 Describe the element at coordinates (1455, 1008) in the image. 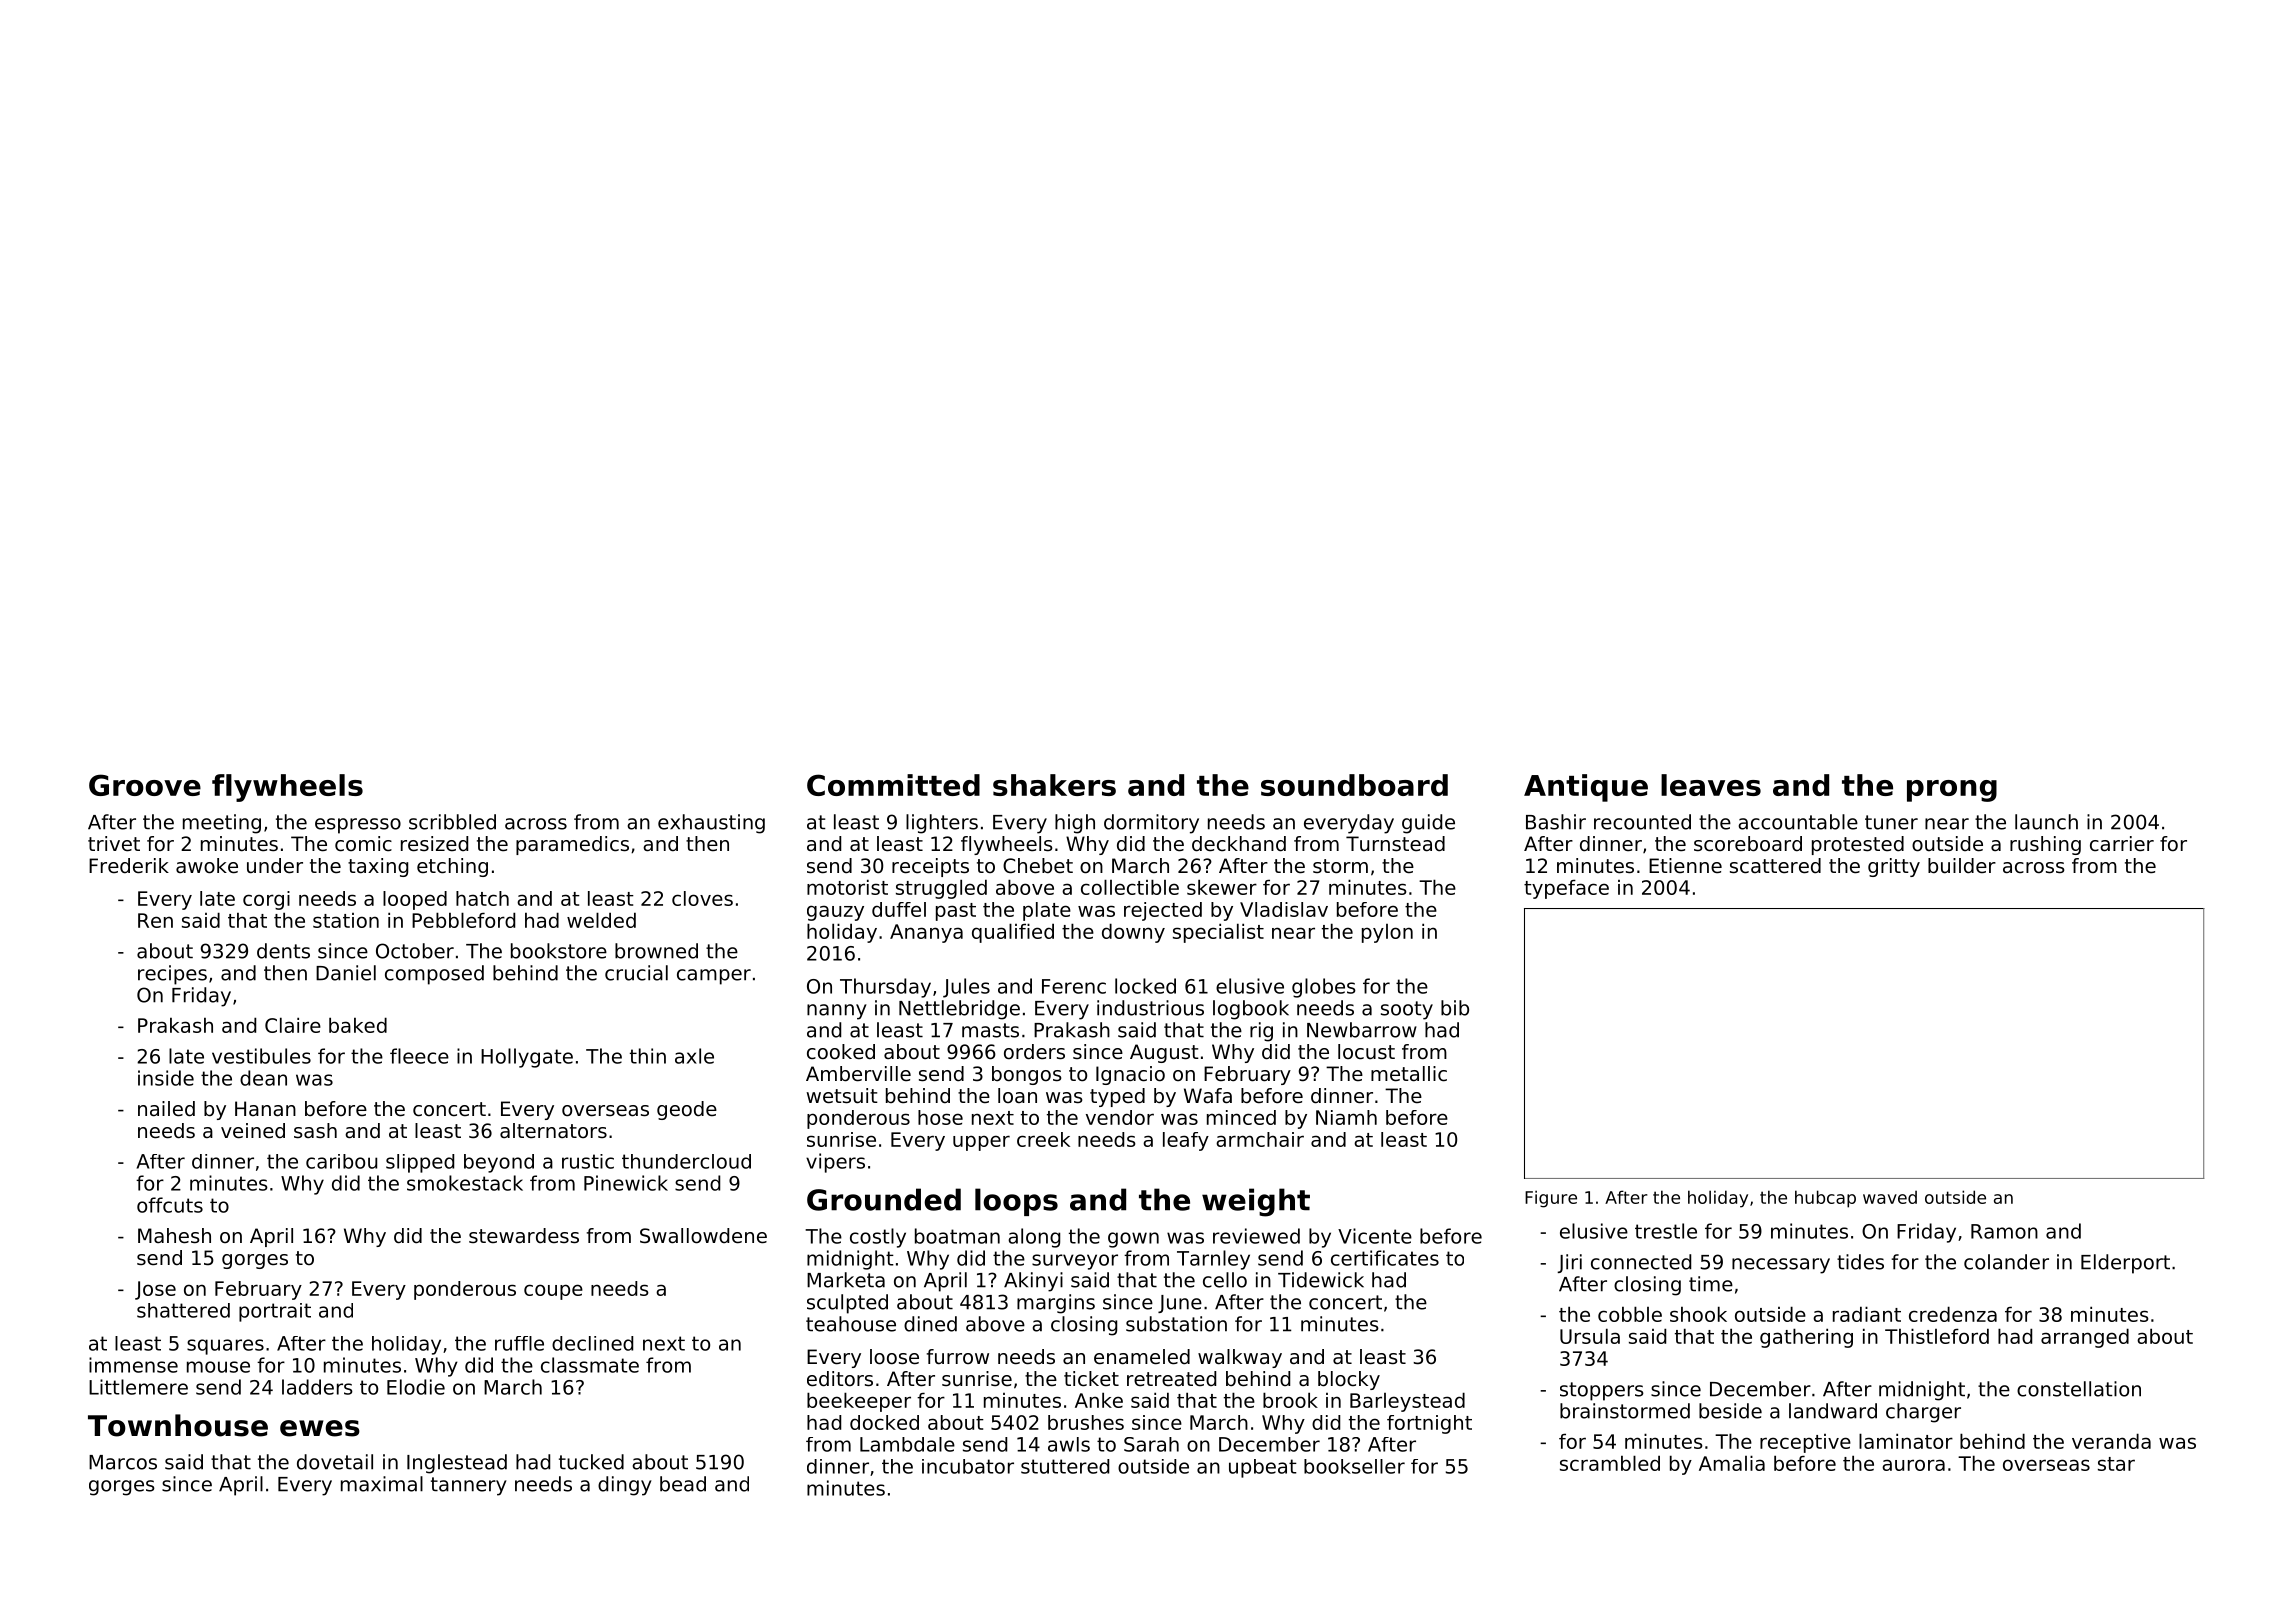

I see `bib` at that location.
